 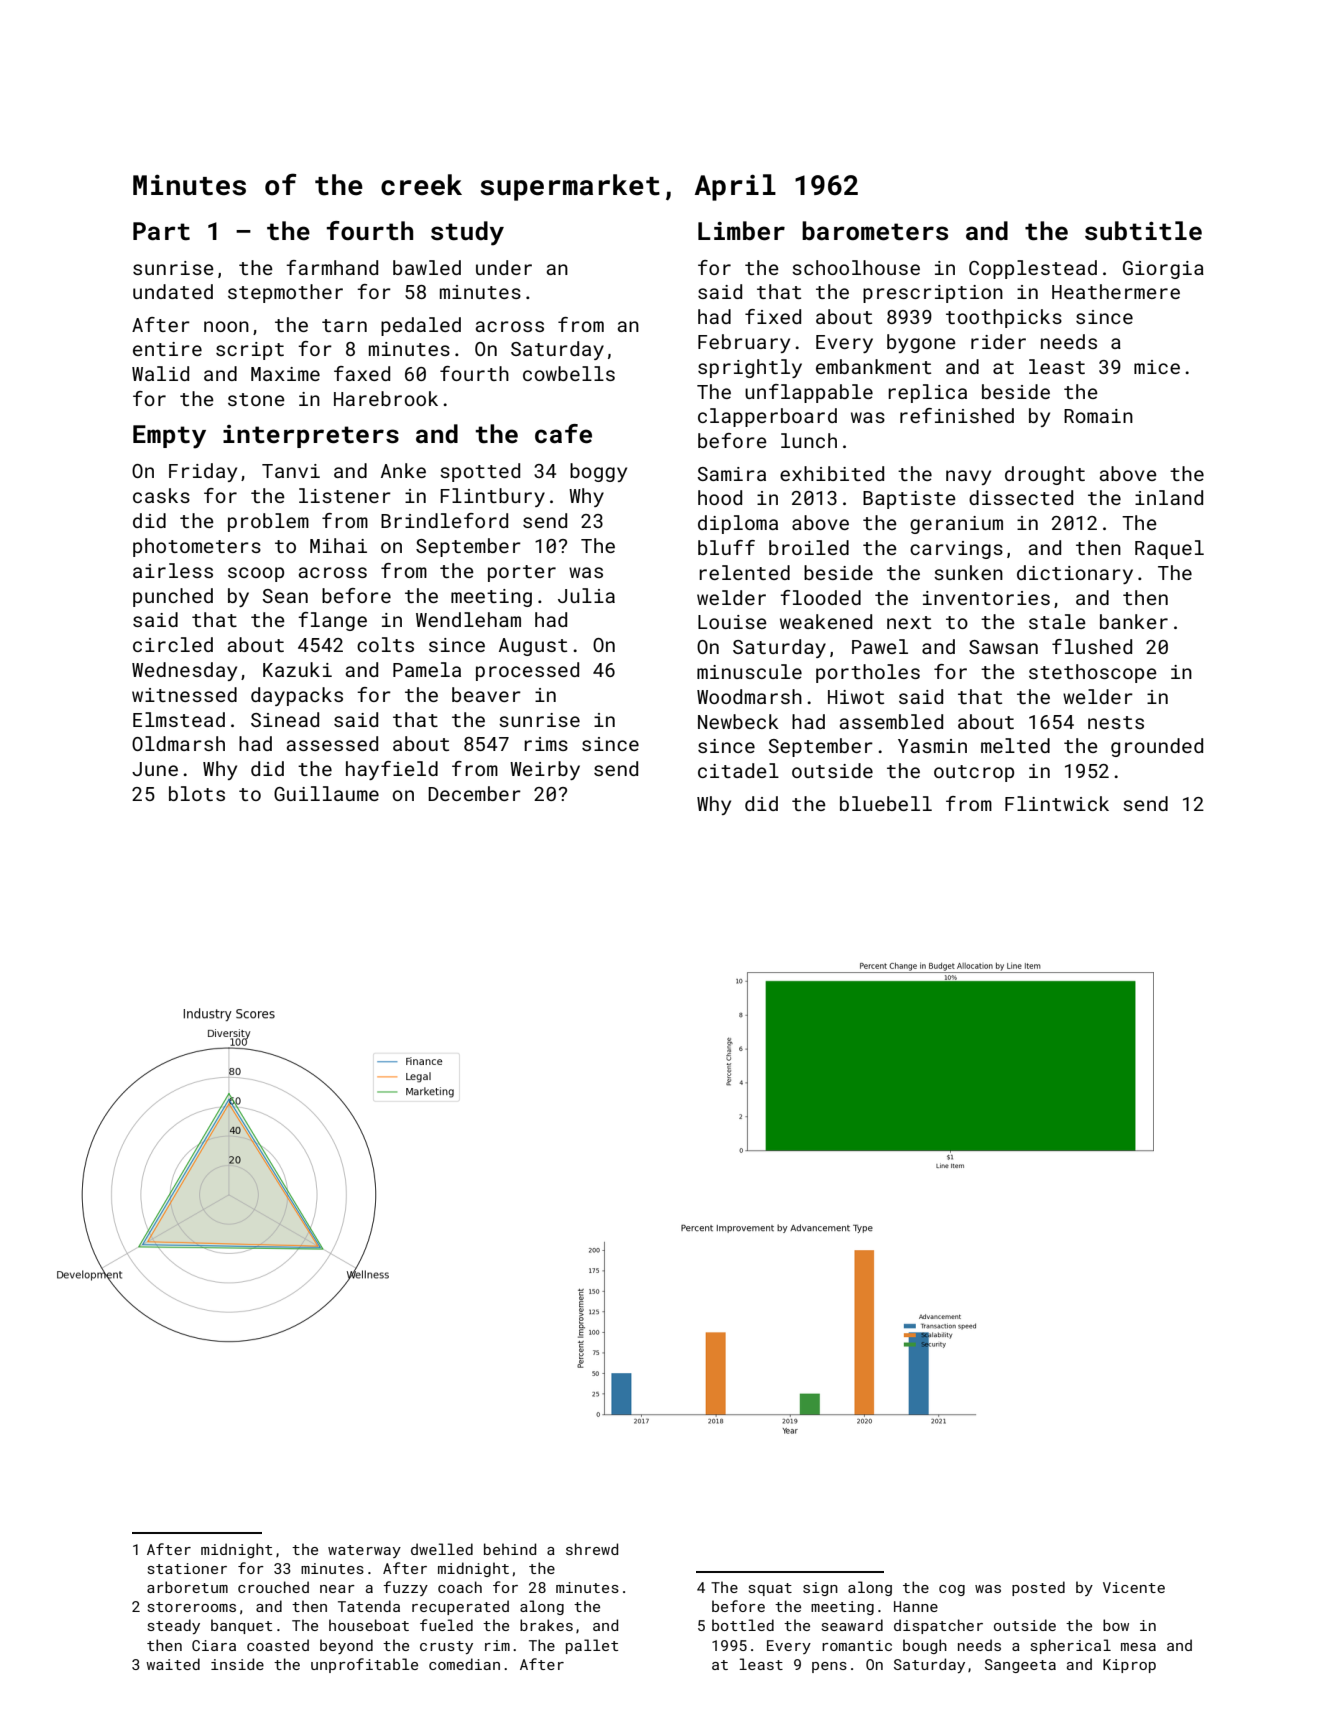 I want to click on Guillaume, so click(x=326, y=793).
